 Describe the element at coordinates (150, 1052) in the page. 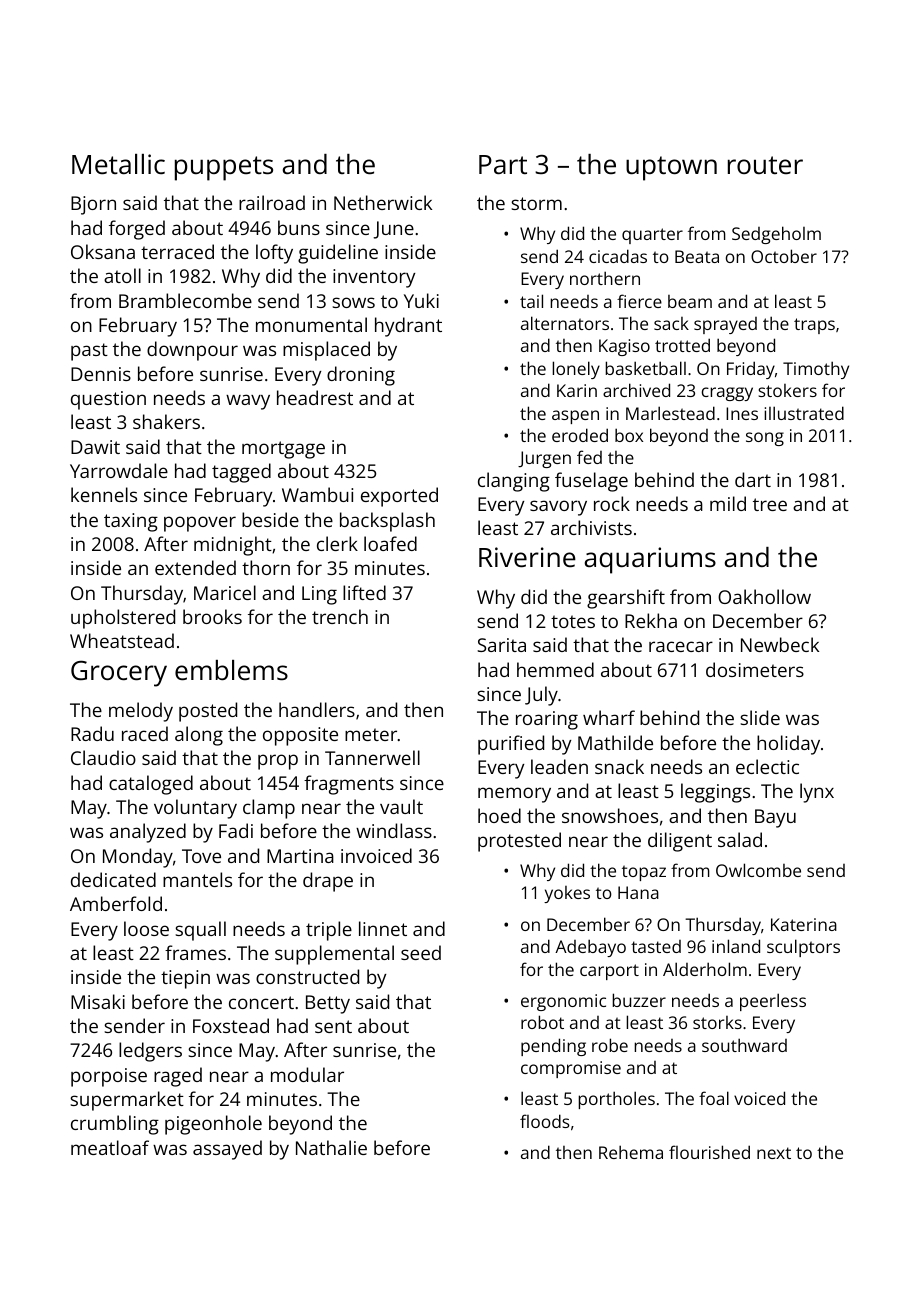

I see `ledgers` at that location.
